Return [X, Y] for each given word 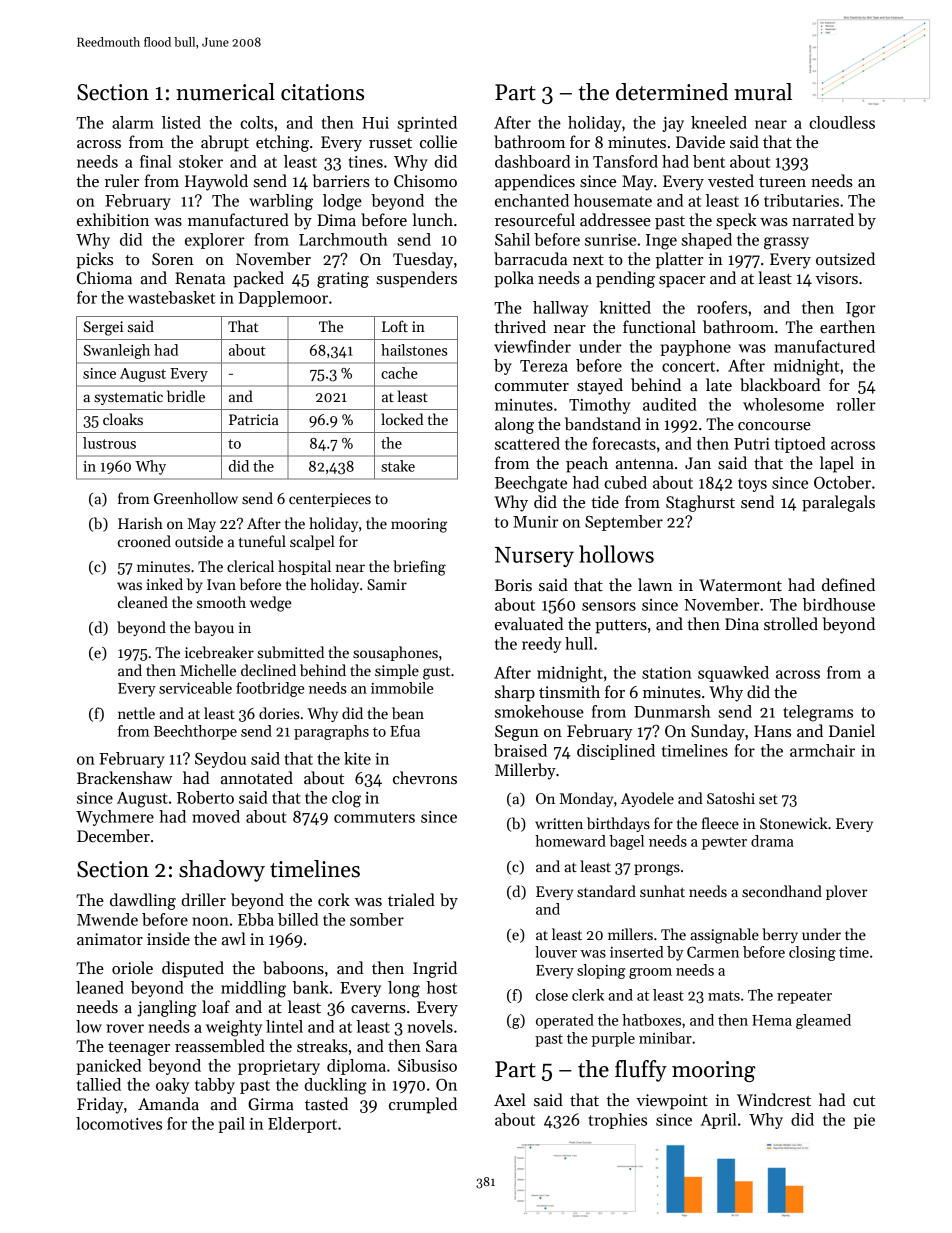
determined [672, 92]
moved [216, 816]
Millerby [525, 771]
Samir [387, 584]
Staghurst [700, 503]
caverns [378, 1009]
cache [399, 373]
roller [856, 404]
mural [763, 92]
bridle [186, 396]
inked [164, 584]
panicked [108, 1067]
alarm [133, 122]
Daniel [852, 731]
